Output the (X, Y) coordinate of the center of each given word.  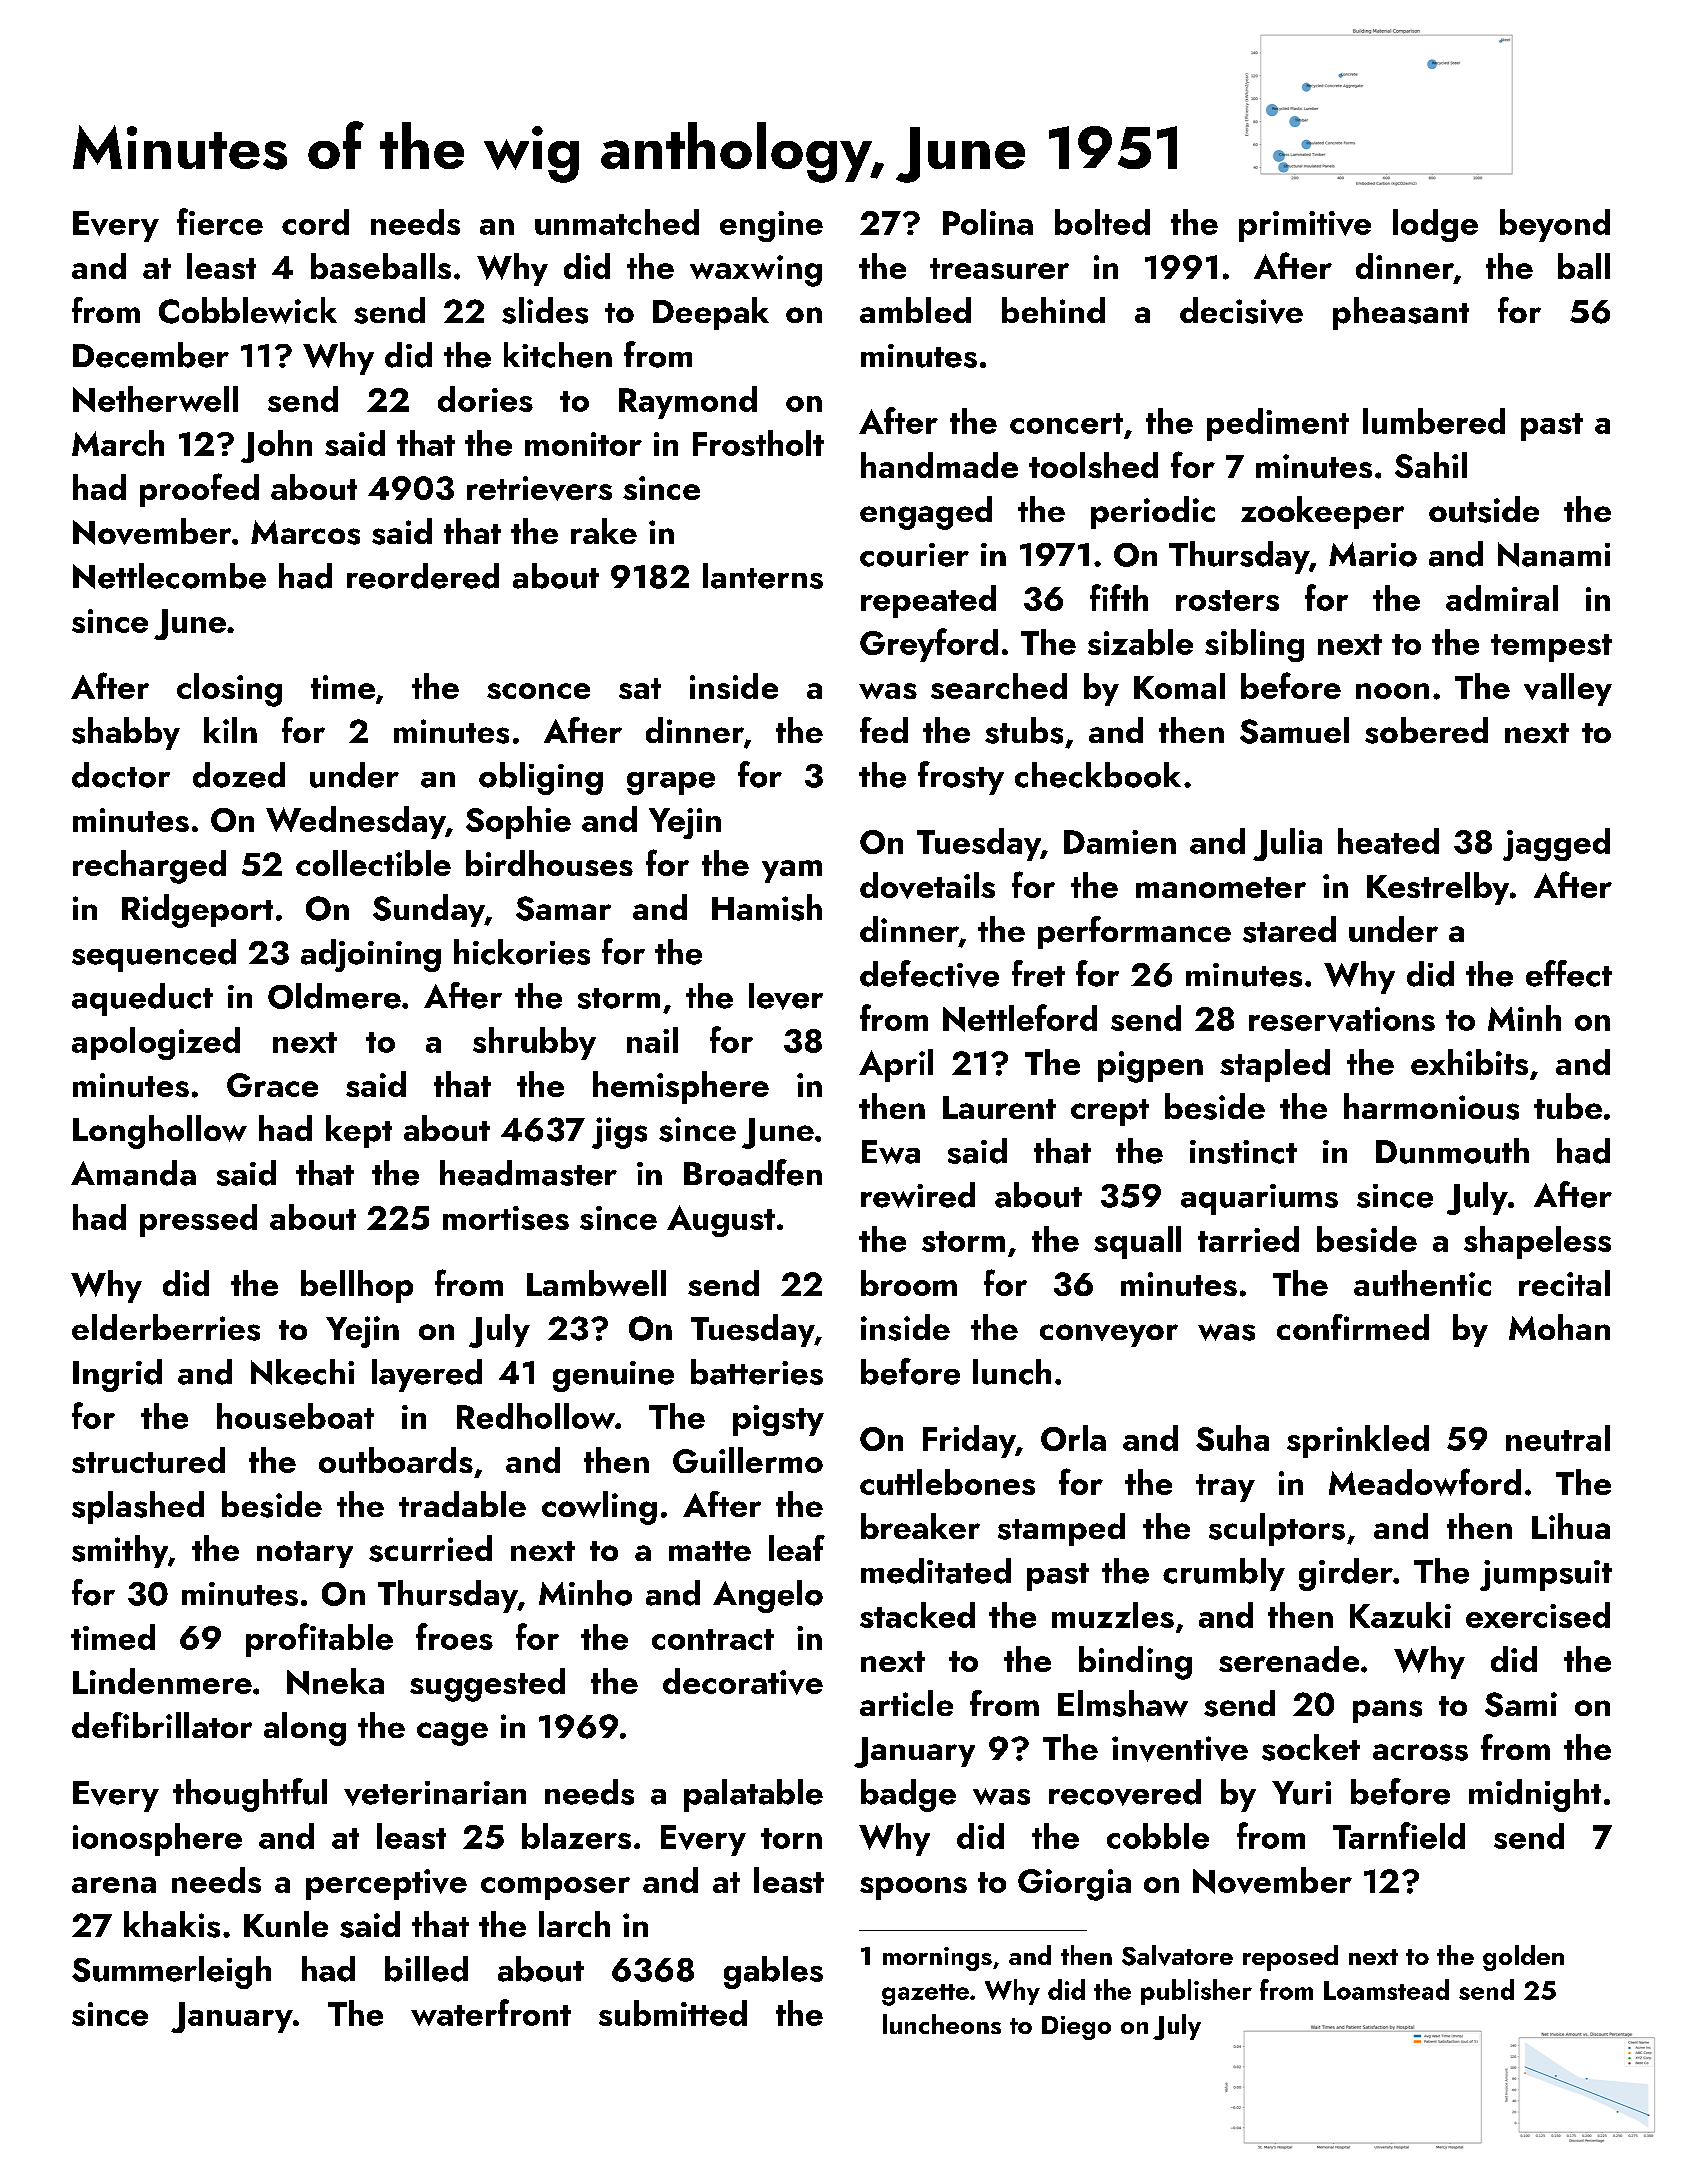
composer (555, 1888)
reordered (423, 576)
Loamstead (1386, 1989)
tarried (1248, 1239)
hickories (522, 952)
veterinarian (435, 1793)
